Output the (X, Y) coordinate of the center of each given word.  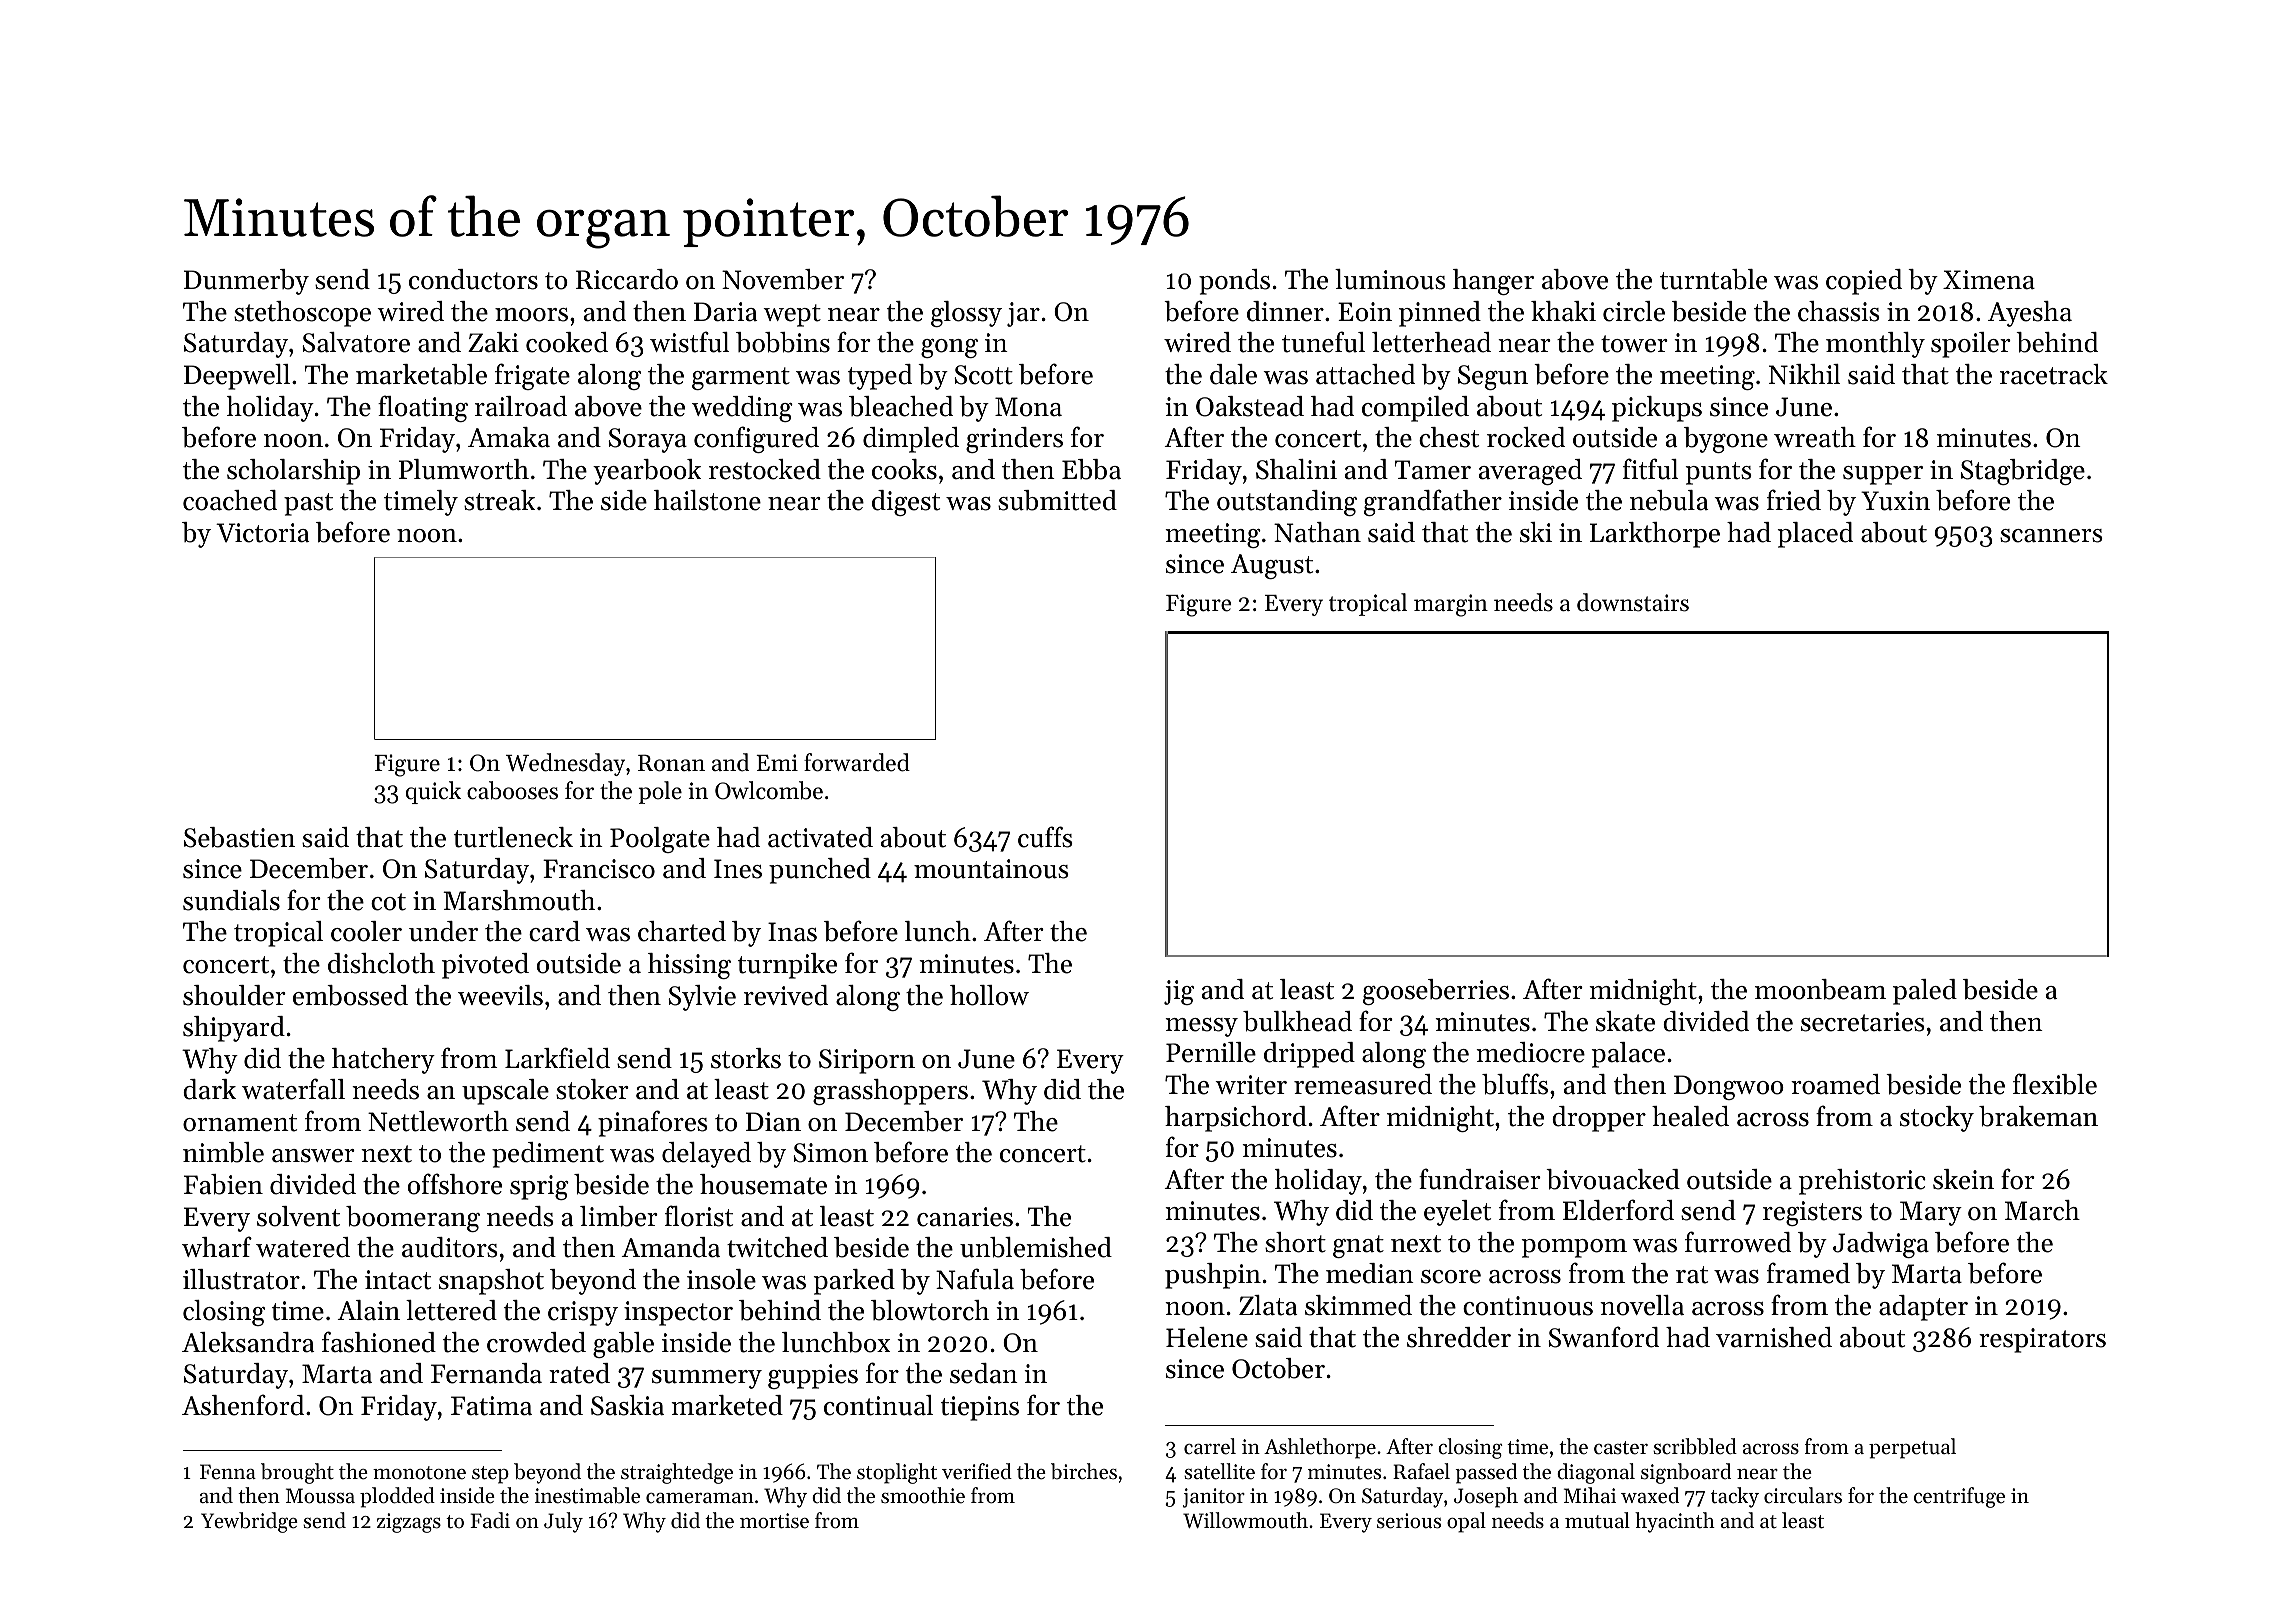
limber (619, 1216)
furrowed (1738, 1242)
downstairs (1633, 602)
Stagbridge (2023, 472)
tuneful (1323, 342)
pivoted (485, 966)
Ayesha (2030, 314)
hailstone (707, 500)
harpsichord (1236, 1119)
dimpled (911, 440)
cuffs (1045, 837)
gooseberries (1436, 992)
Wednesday (565, 764)
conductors (473, 279)
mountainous (991, 869)
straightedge (677, 1473)
